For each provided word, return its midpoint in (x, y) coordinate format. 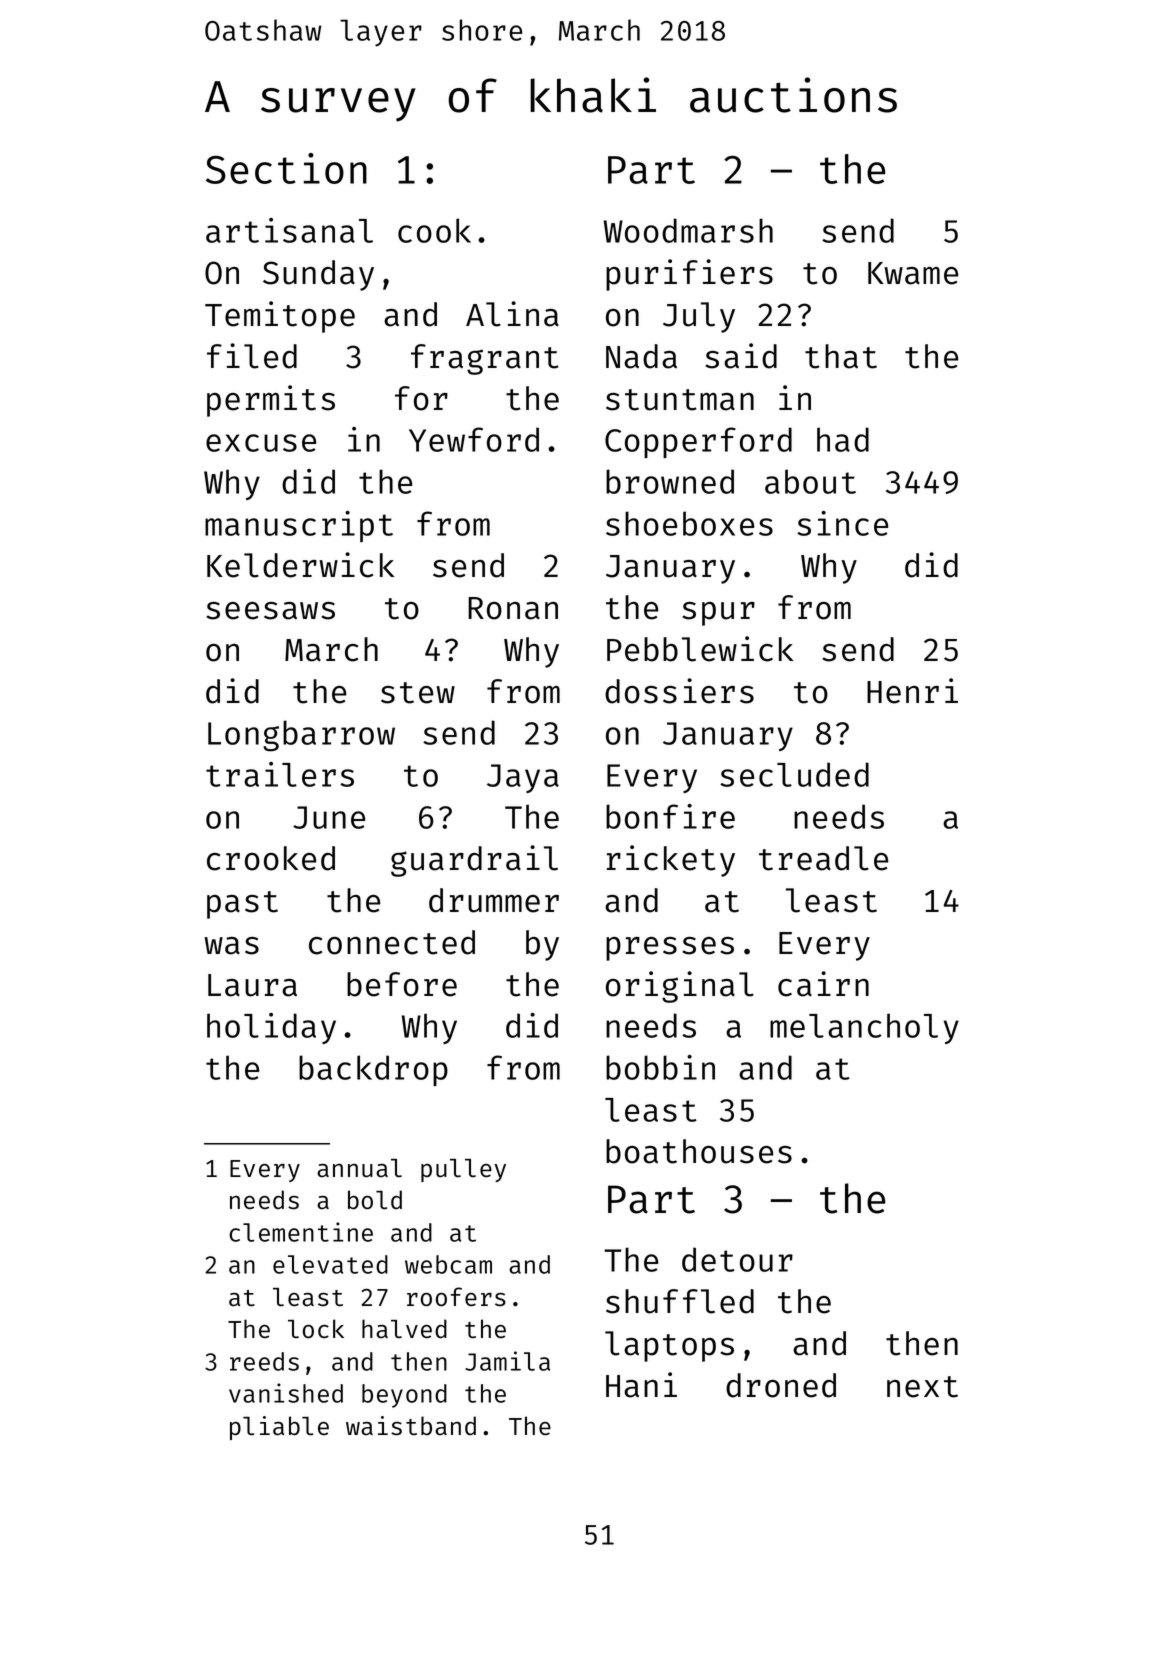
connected (392, 942)
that (841, 356)
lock (316, 1329)
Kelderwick (300, 565)
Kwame (913, 273)
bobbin (660, 1067)
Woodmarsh (688, 230)
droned (781, 1385)
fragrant (485, 359)
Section (286, 168)
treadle (823, 858)
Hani (641, 1385)
